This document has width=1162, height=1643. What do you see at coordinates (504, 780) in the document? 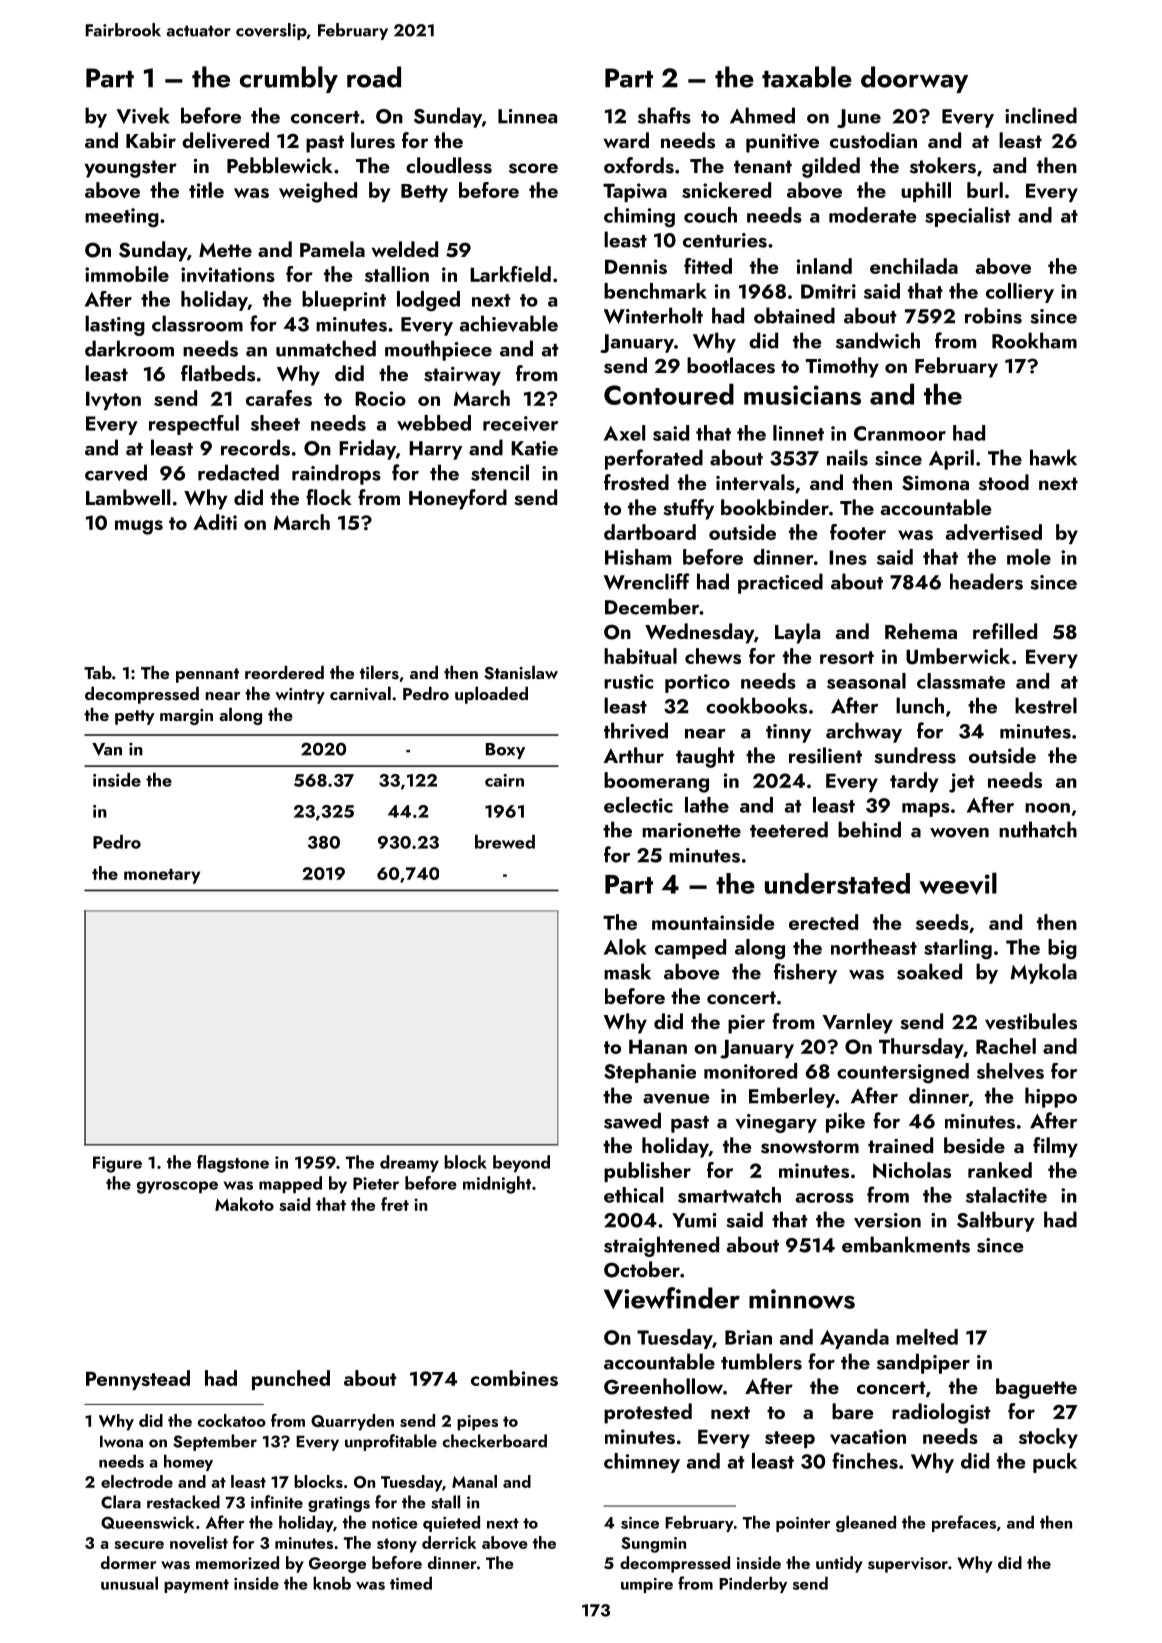
I see `cairn` at bounding box center [504, 780].
